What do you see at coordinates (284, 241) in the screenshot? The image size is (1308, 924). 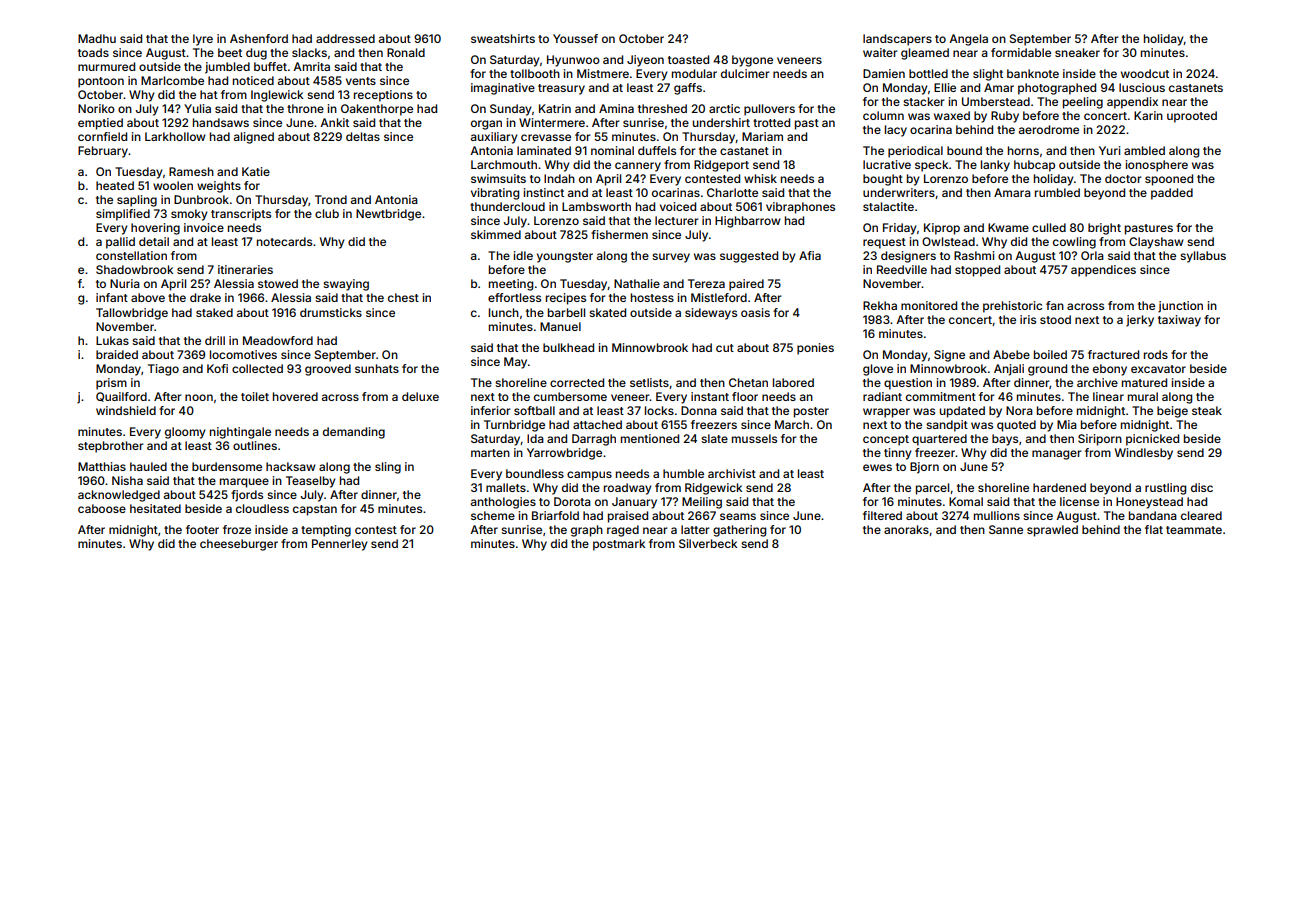 I see `notecards` at bounding box center [284, 241].
